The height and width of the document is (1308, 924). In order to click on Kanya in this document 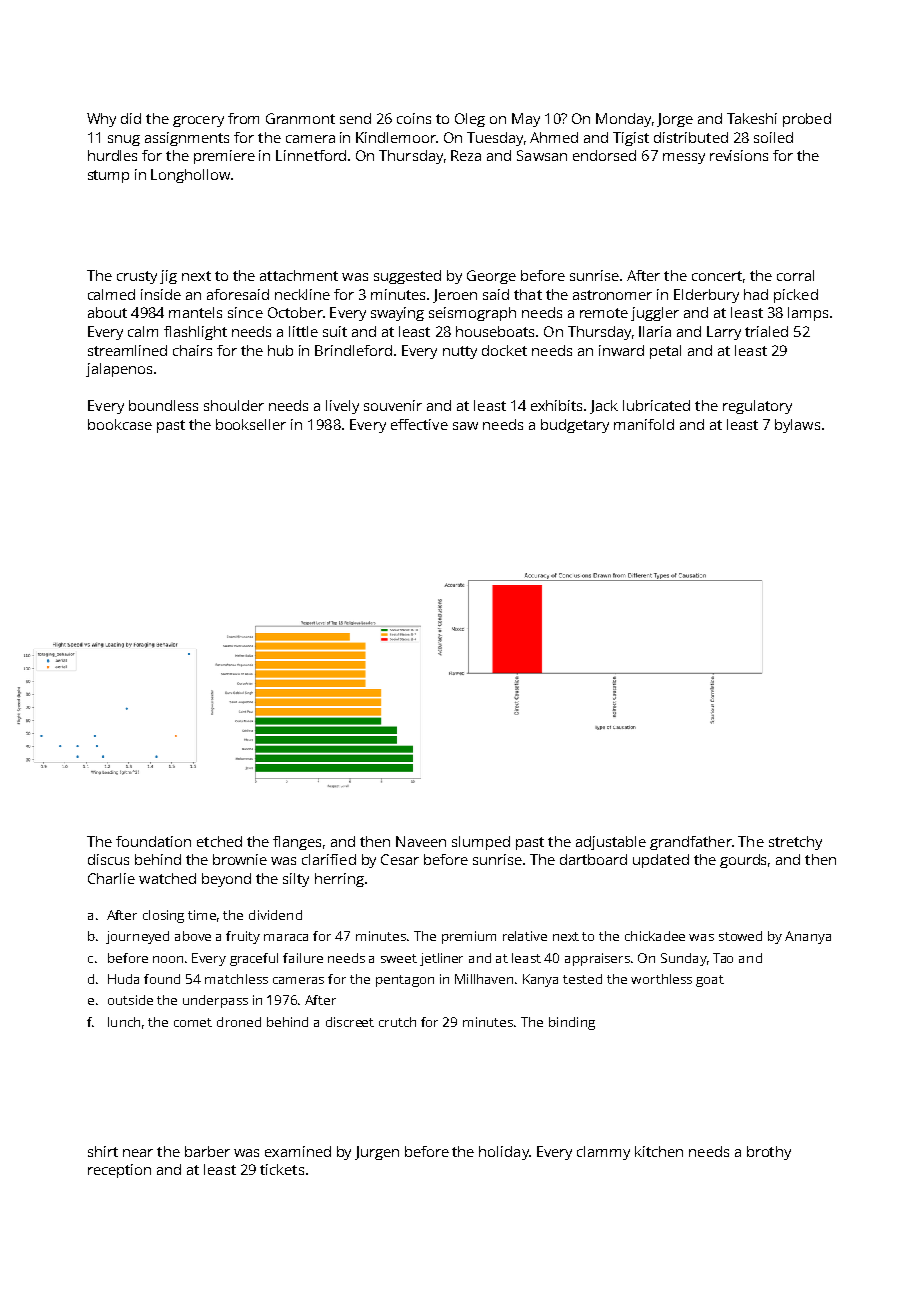, I will do `click(540, 980)`.
